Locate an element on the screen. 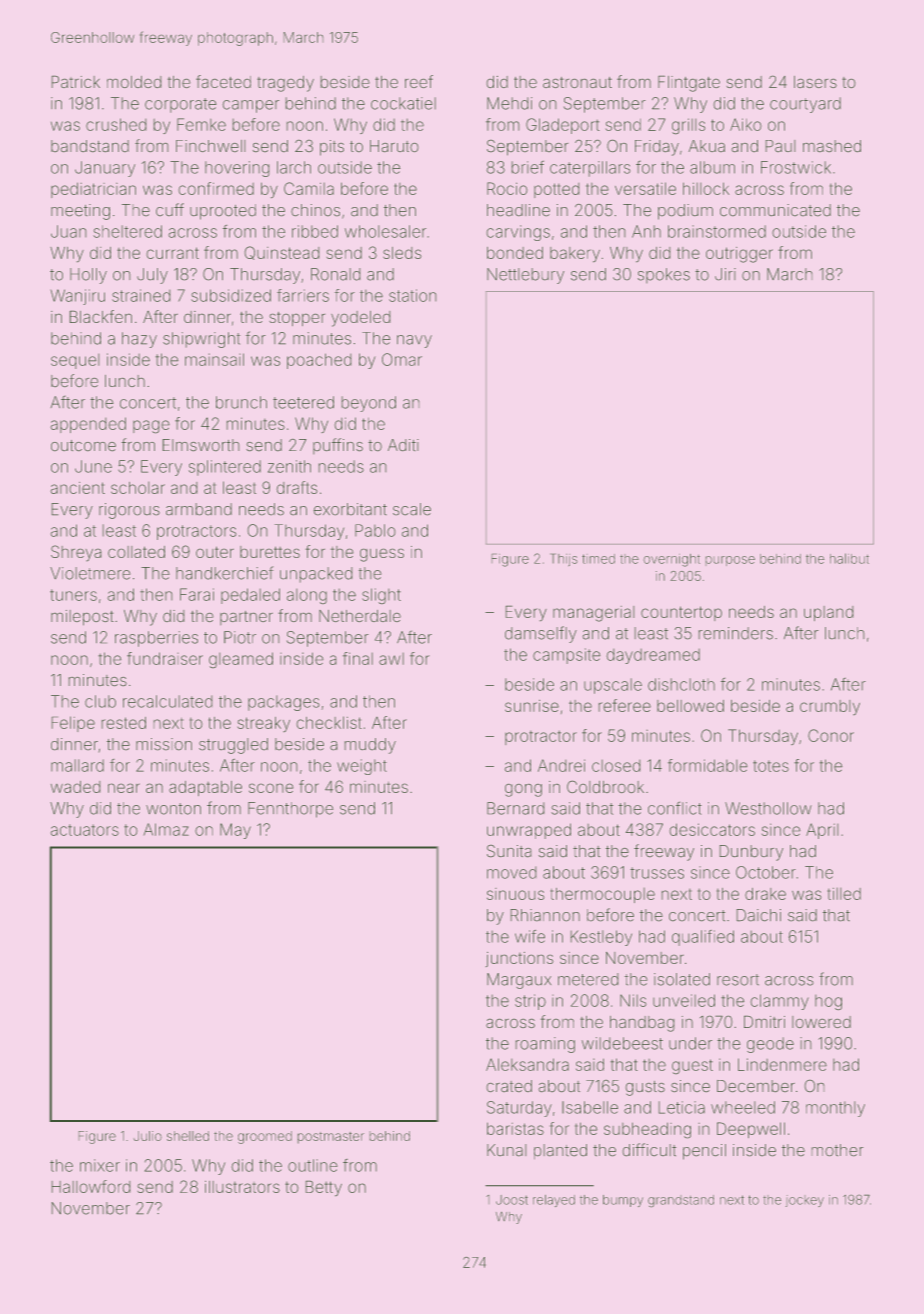  Nettlebury is located at coordinates (525, 276).
